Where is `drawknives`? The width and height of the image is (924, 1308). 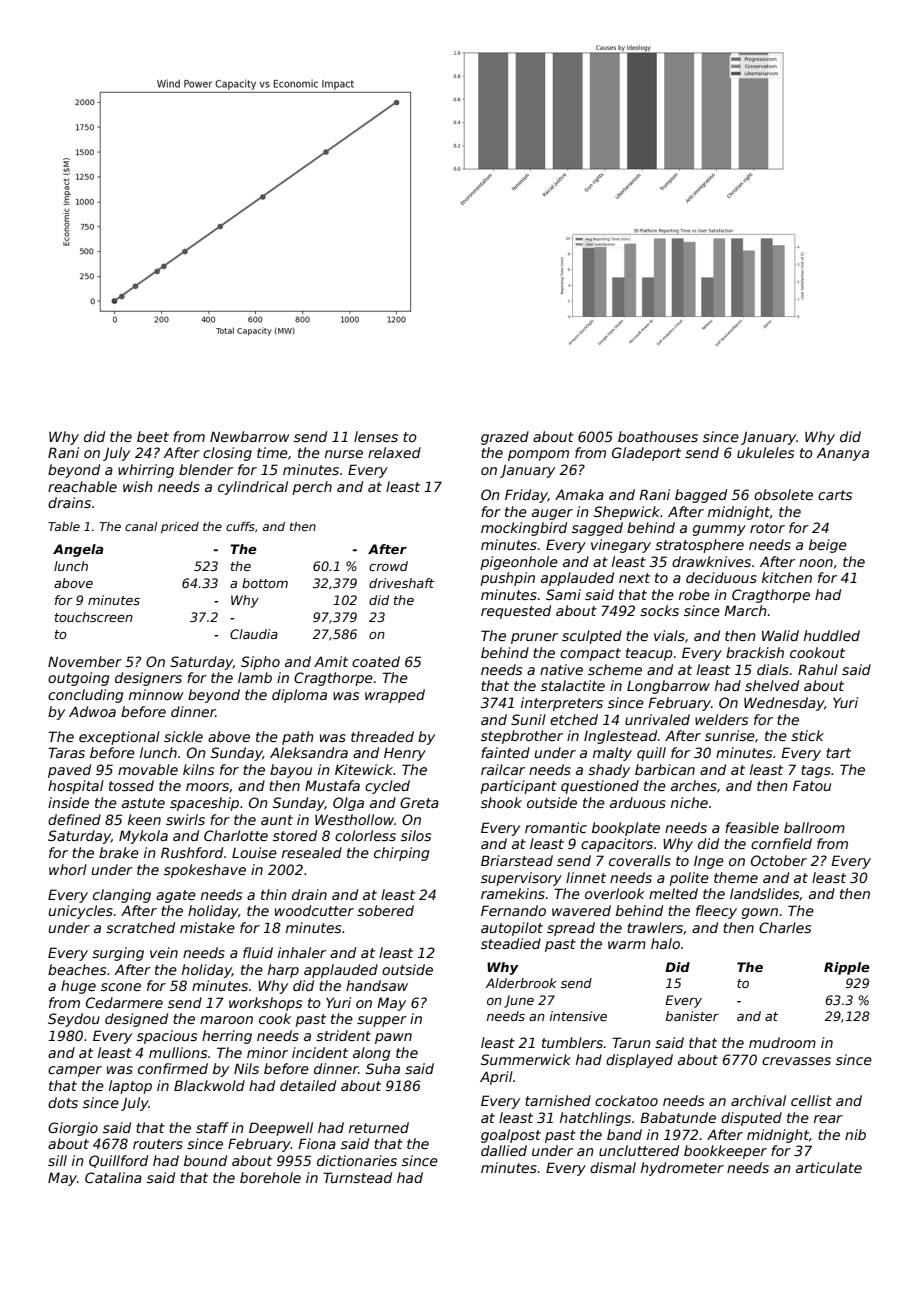
drawknives is located at coordinates (711, 561).
